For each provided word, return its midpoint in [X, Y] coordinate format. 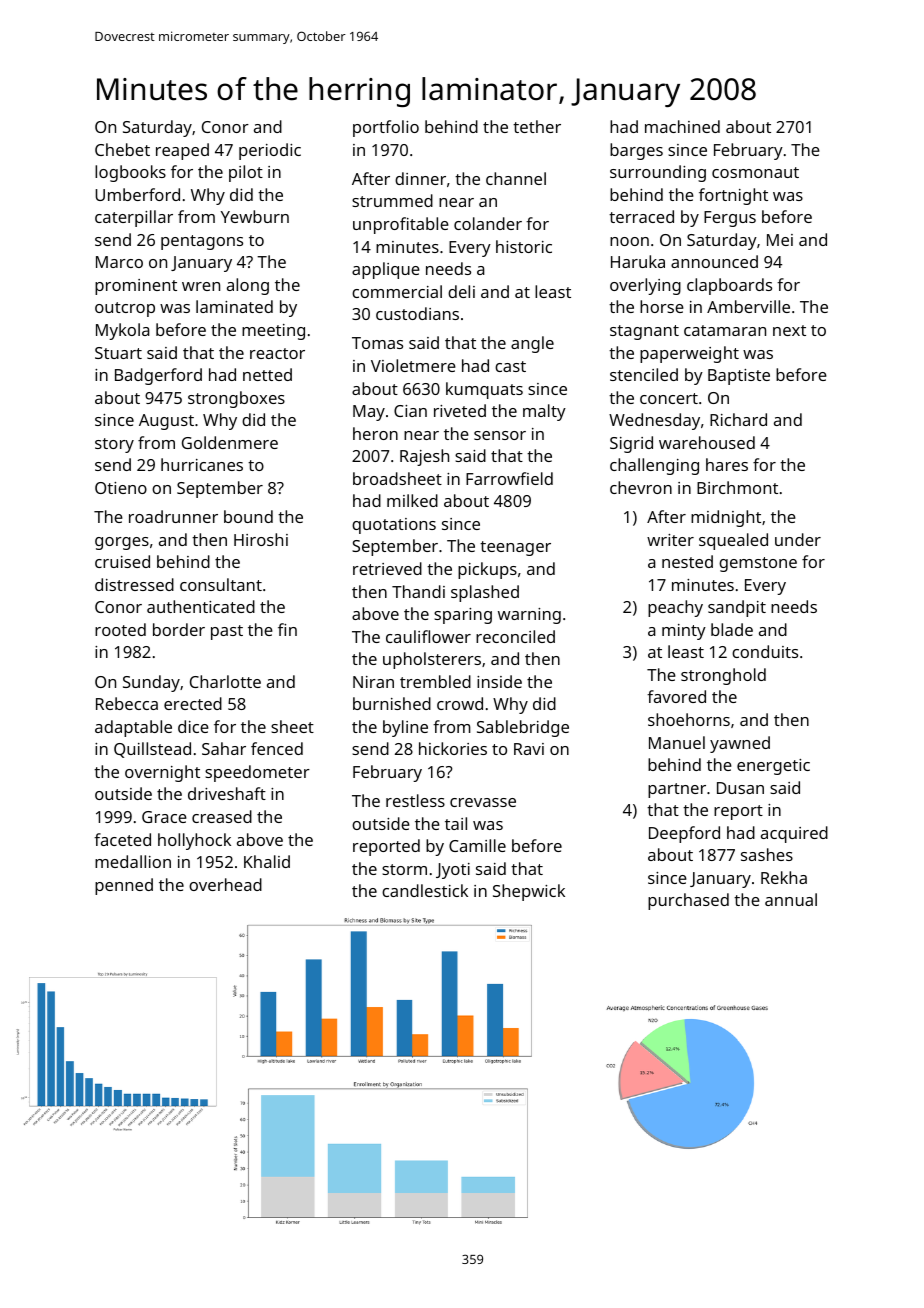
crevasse [483, 802]
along [248, 286]
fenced [277, 748]
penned [124, 886]
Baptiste [739, 377]
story [114, 445]
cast [510, 366]
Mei [780, 240]
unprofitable [401, 225]
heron [375, 433]
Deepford [684, 834]
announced [714, 261]
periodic [270, 151]
